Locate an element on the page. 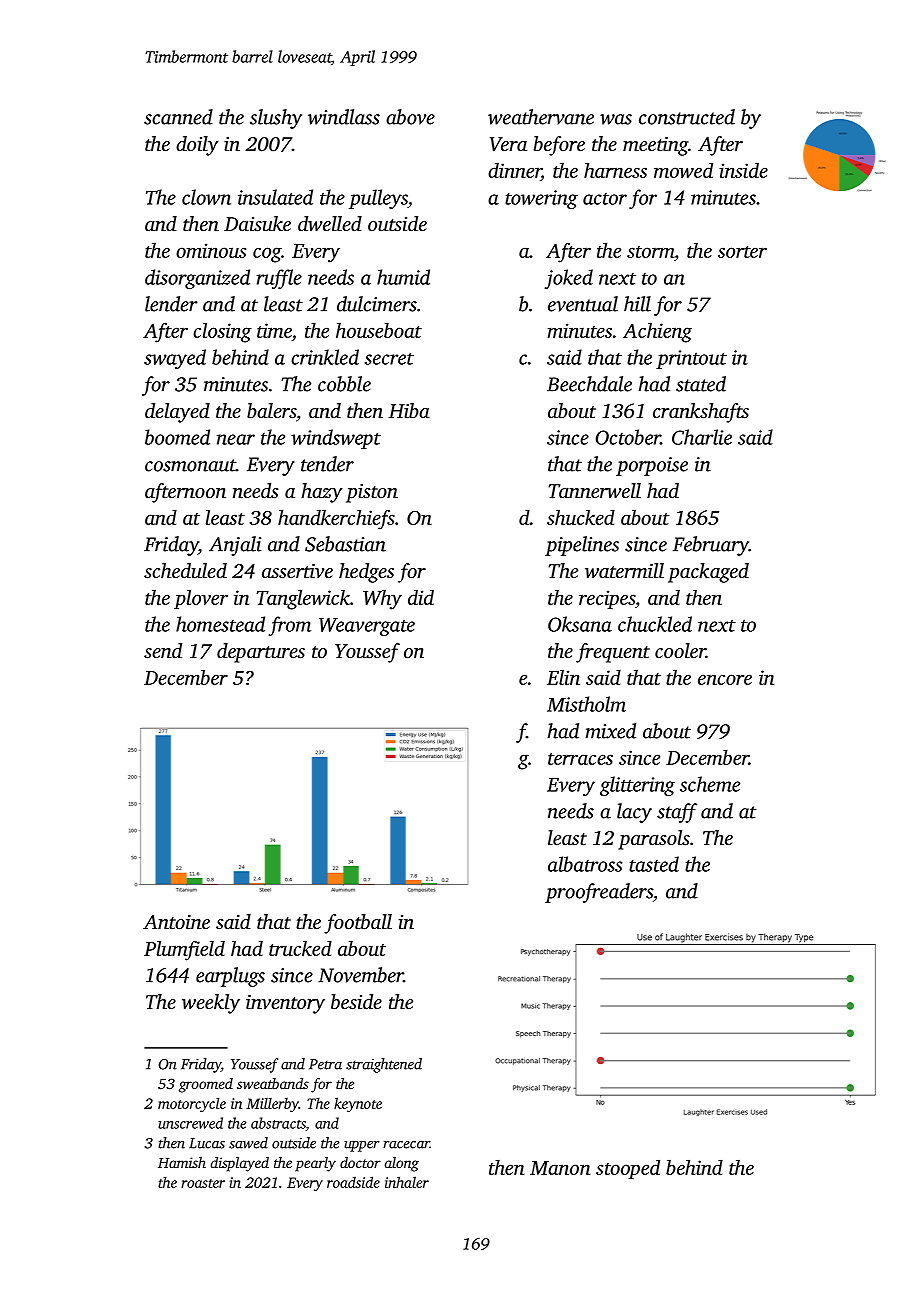  Millerby is located at coordinates (272, 1105).
